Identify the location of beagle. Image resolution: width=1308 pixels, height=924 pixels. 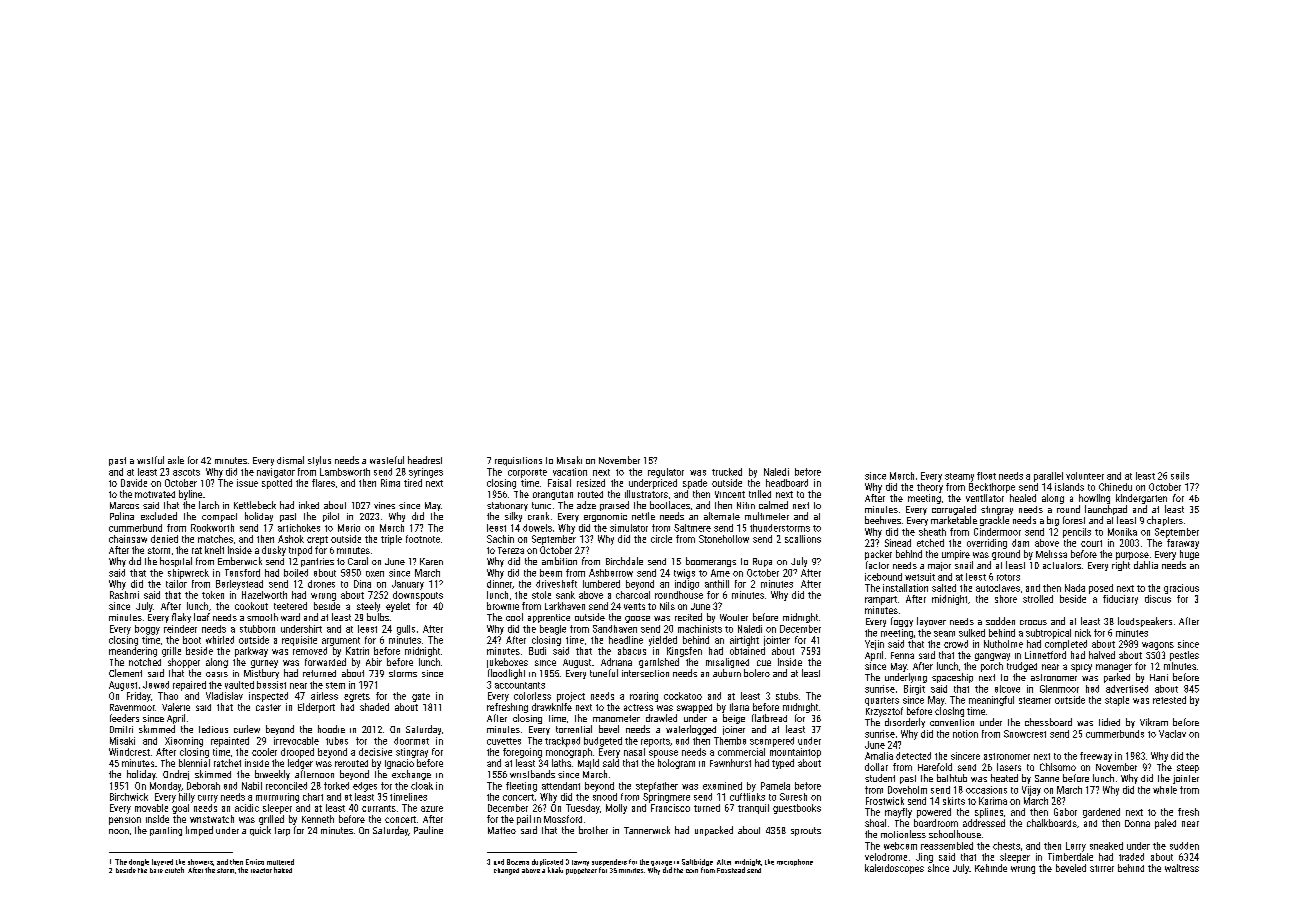
(553, 630).
